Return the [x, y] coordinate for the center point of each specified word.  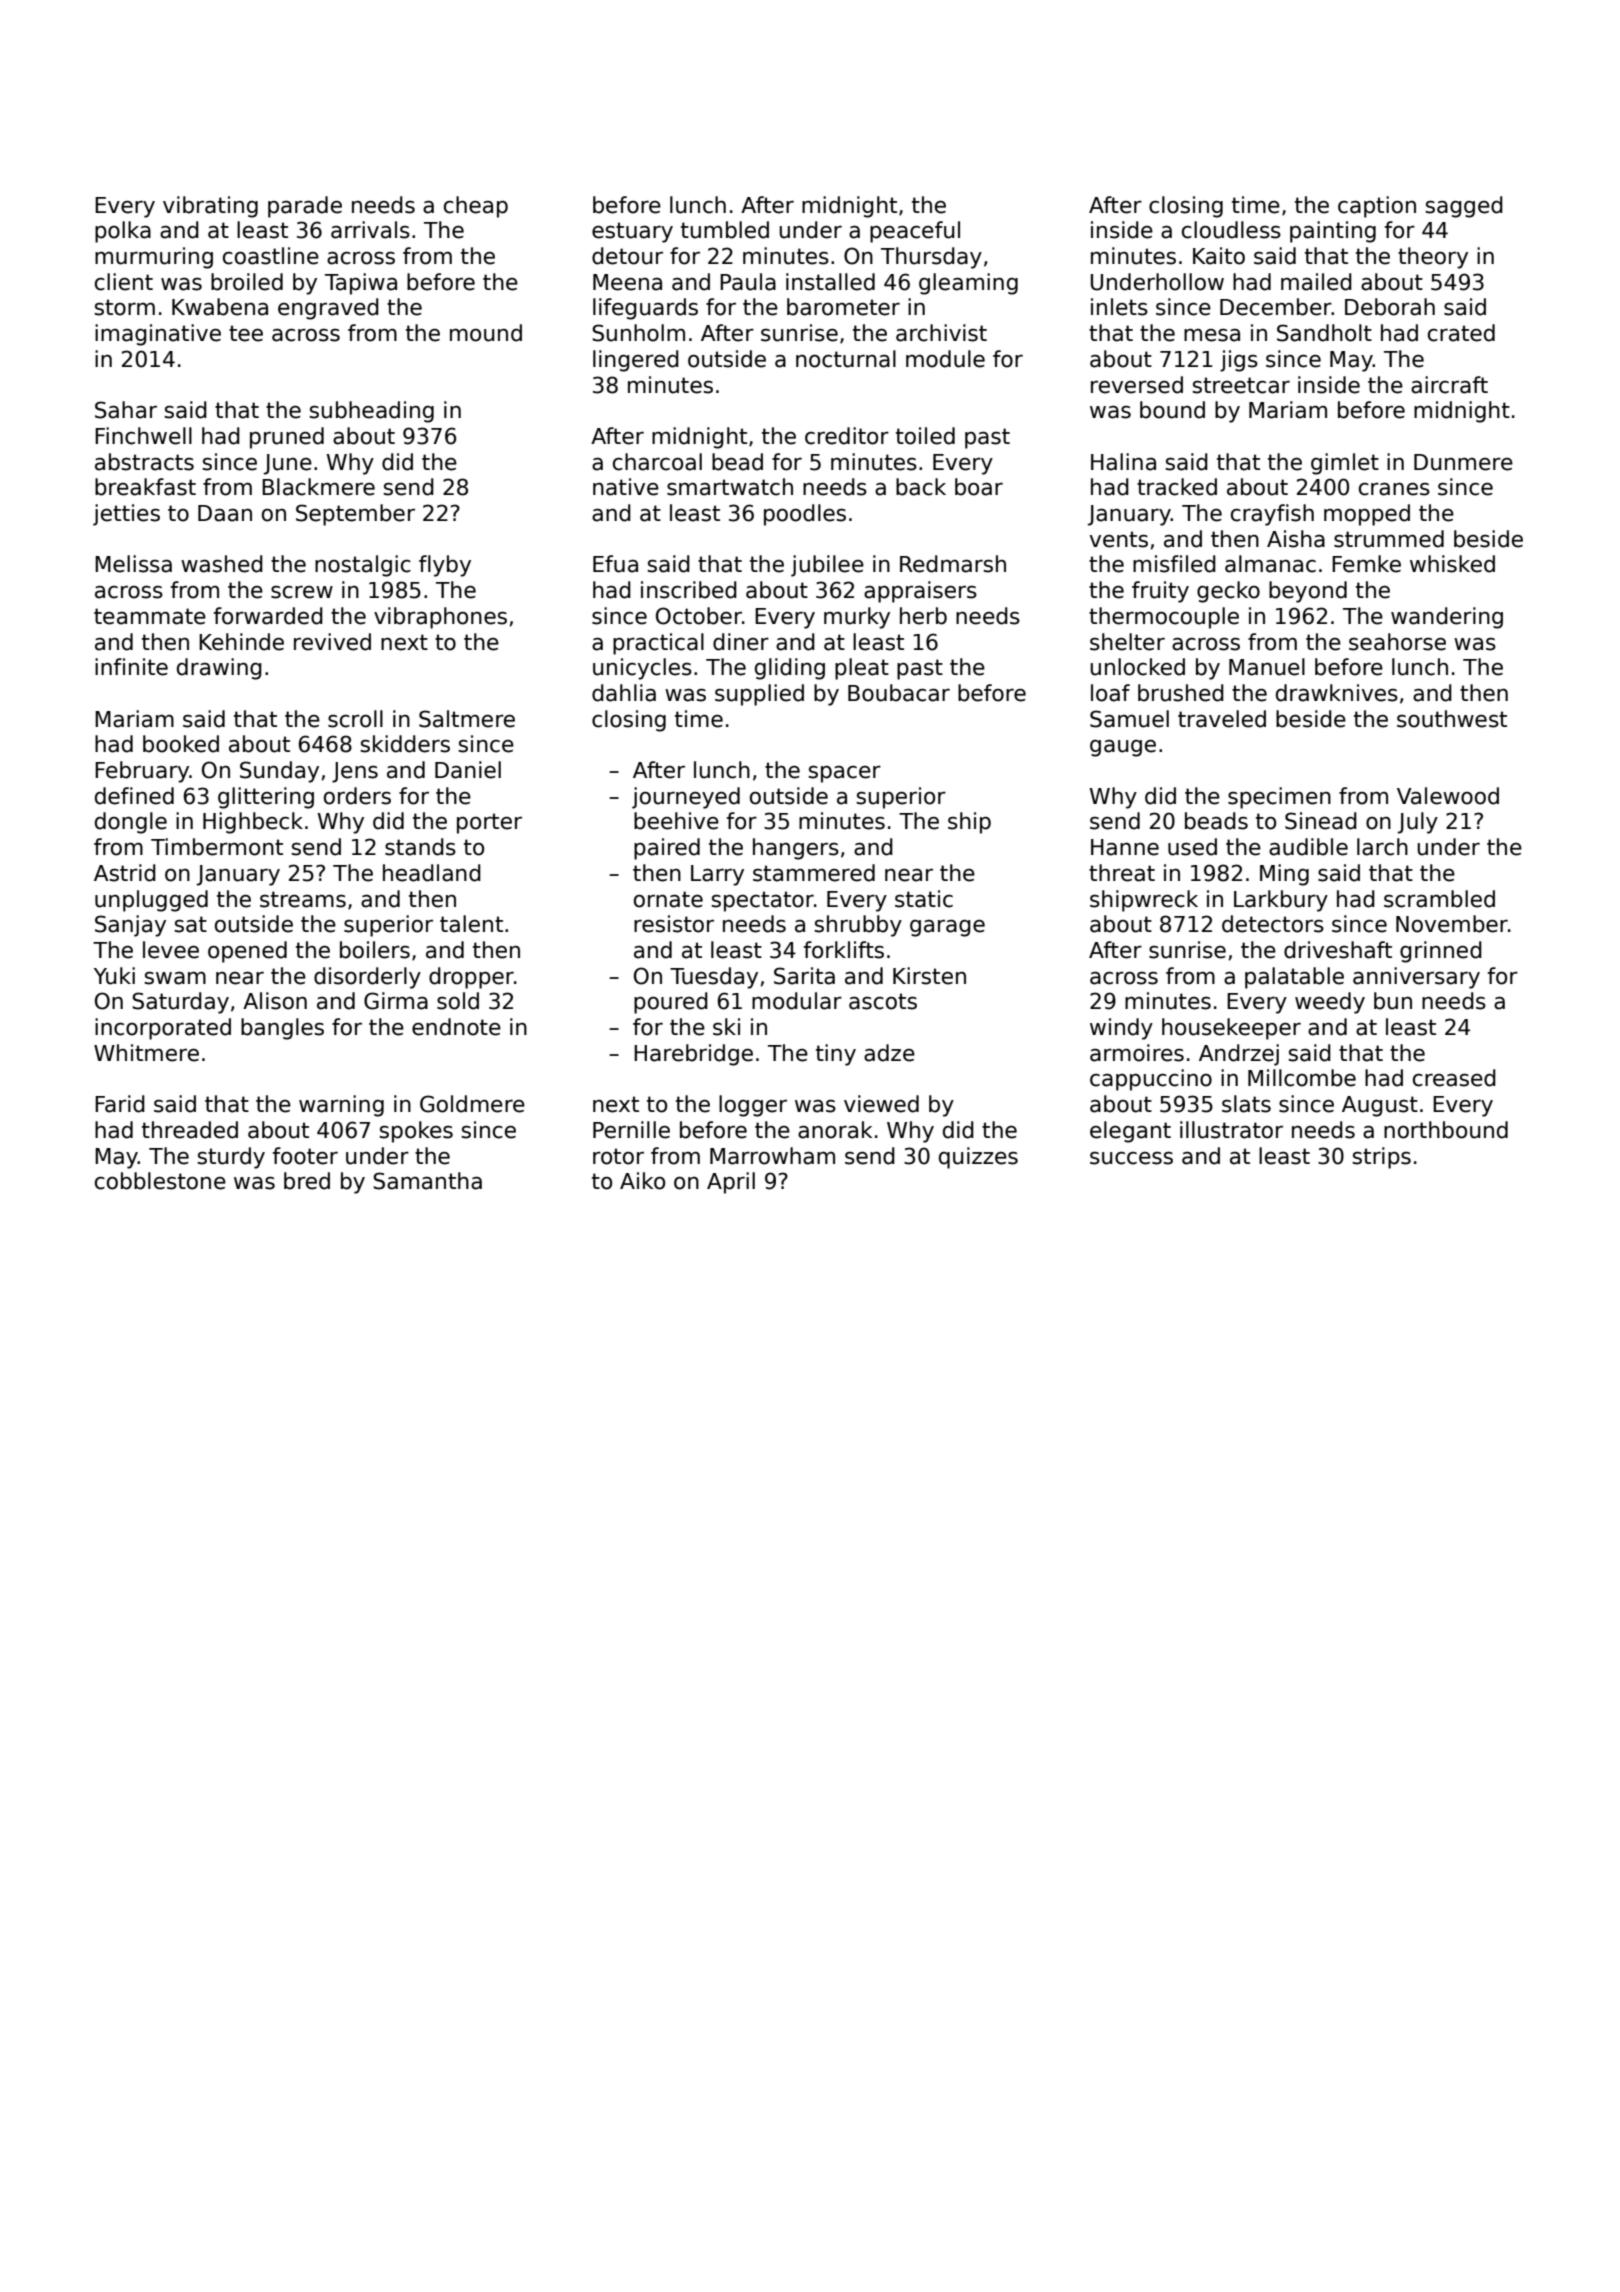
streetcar [1241, 385]
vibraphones [440, 618]
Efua [615, 564]
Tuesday [714, 978]
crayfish [1272, 515]
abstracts [144, 462]
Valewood [1448, 796]
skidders [405, 744]
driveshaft [1338, 950]
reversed [1137, 385]
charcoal [657, 462]
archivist [941, 333]
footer [305, 1156]
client [124, 282]
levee [171, 950]
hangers [796, 849]
